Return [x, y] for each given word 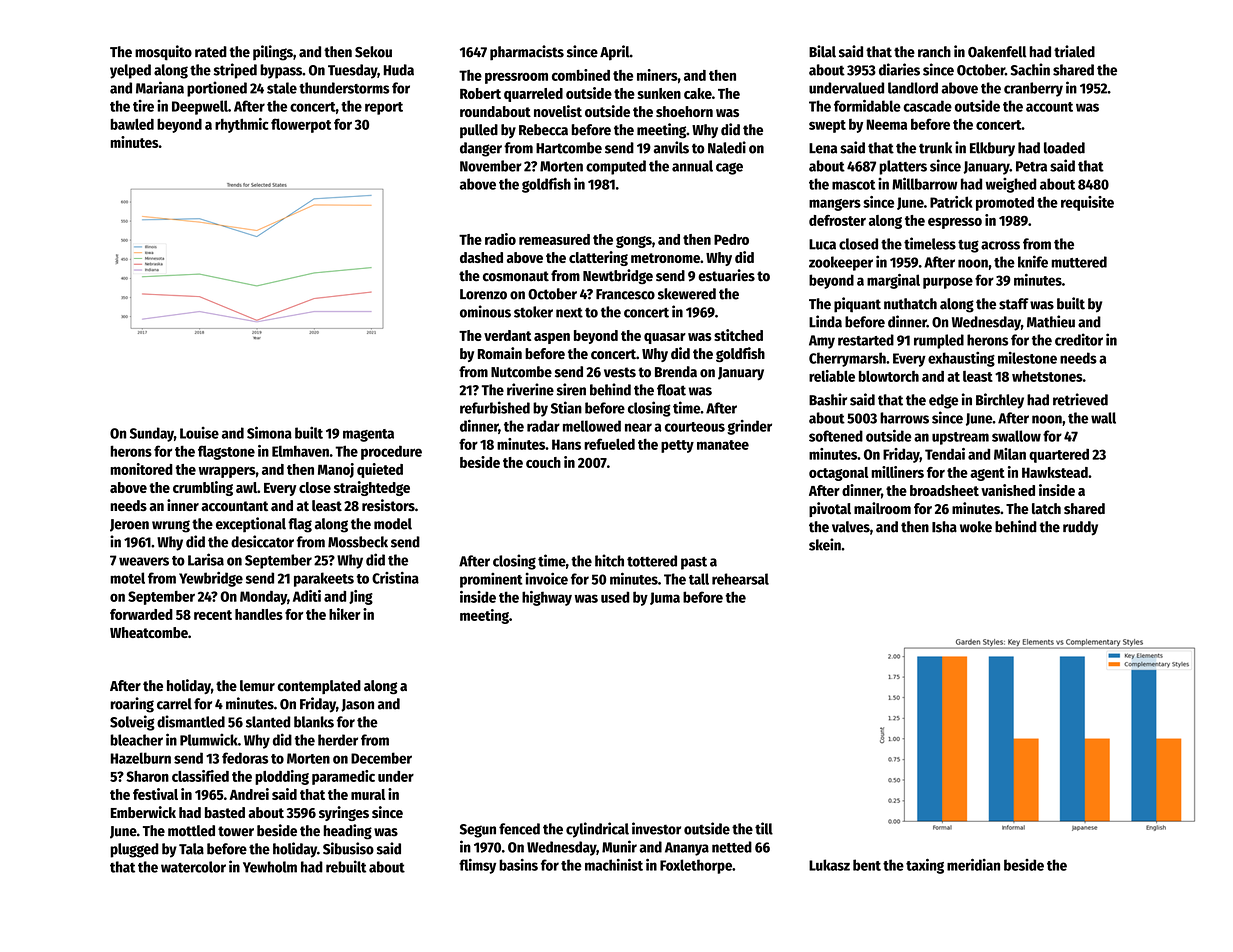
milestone [1027, 358]
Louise [199, 433]
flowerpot [301, 125]
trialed [1074, 51]
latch [1046, 509]
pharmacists [527, 53]
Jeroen [129, 525]
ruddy [1080, 528]
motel [127, 578]
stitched [738, 335]
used [615, 597]
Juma [665, 598]
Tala [191, 849]
